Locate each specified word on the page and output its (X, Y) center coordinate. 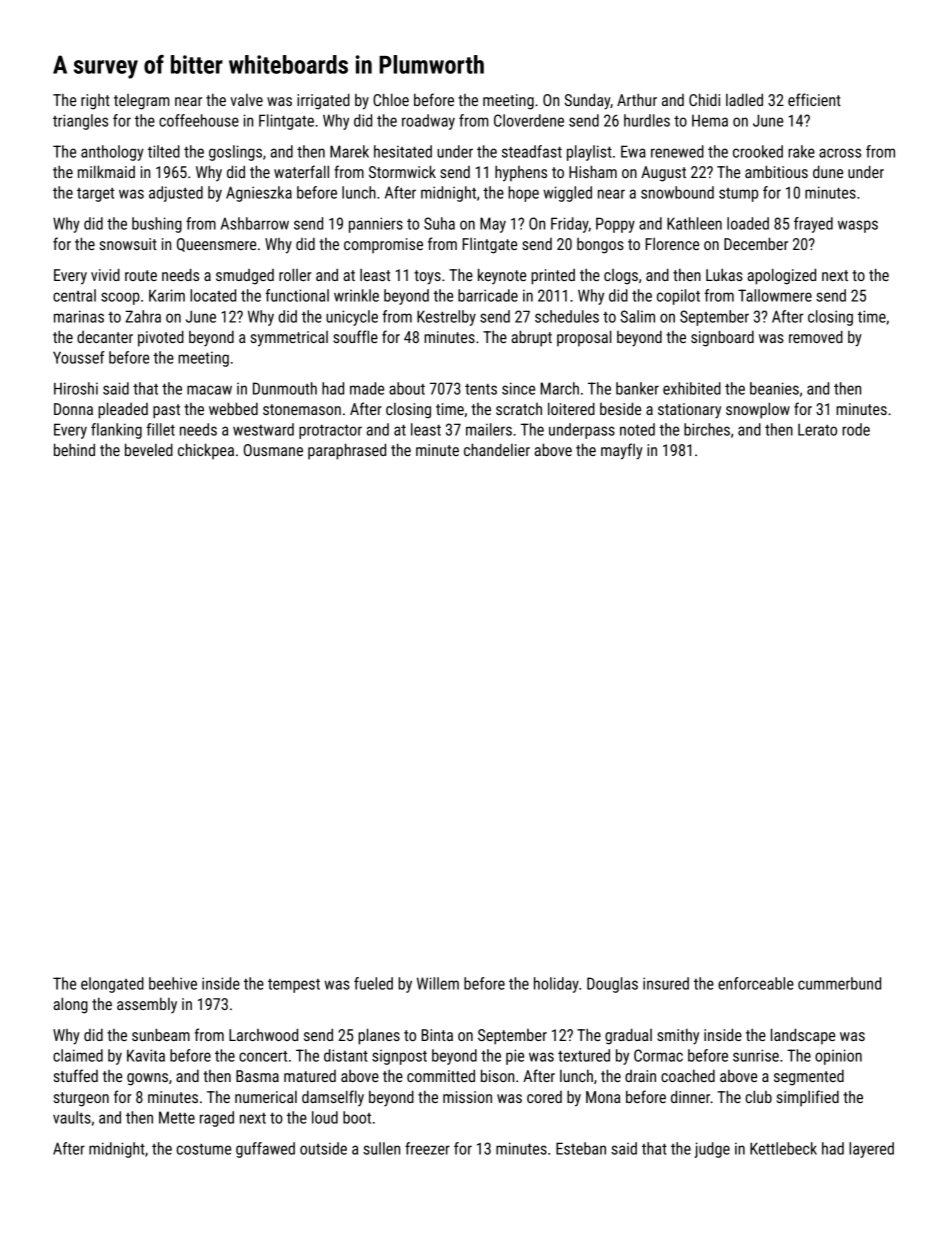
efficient (814, 99)
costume (204, 1149)
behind (74, 449)
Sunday (587, 101)
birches (707, 429)
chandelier (497, 449)
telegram (141, 102)
